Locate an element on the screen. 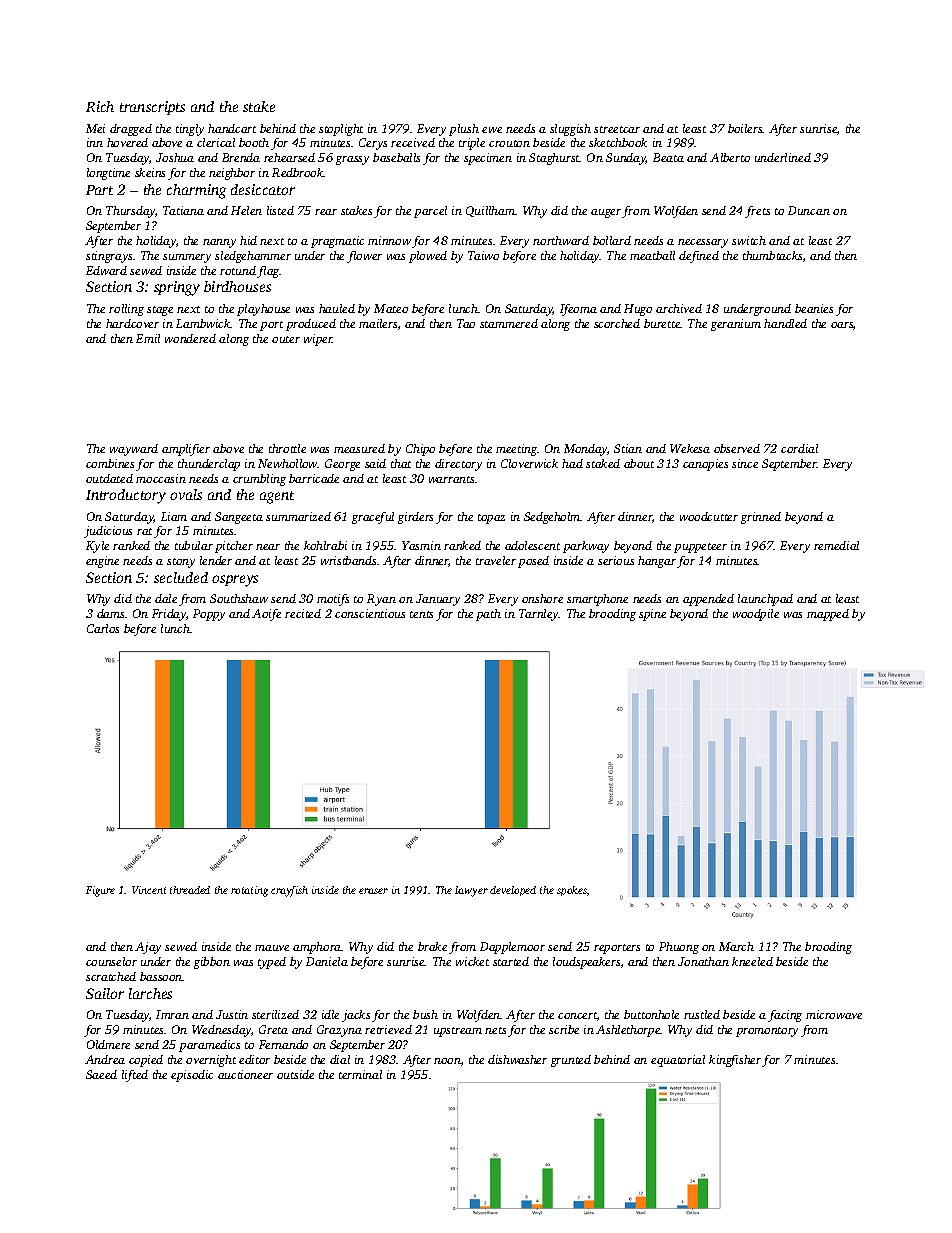  mapped is located at coordinates (828, 615).
